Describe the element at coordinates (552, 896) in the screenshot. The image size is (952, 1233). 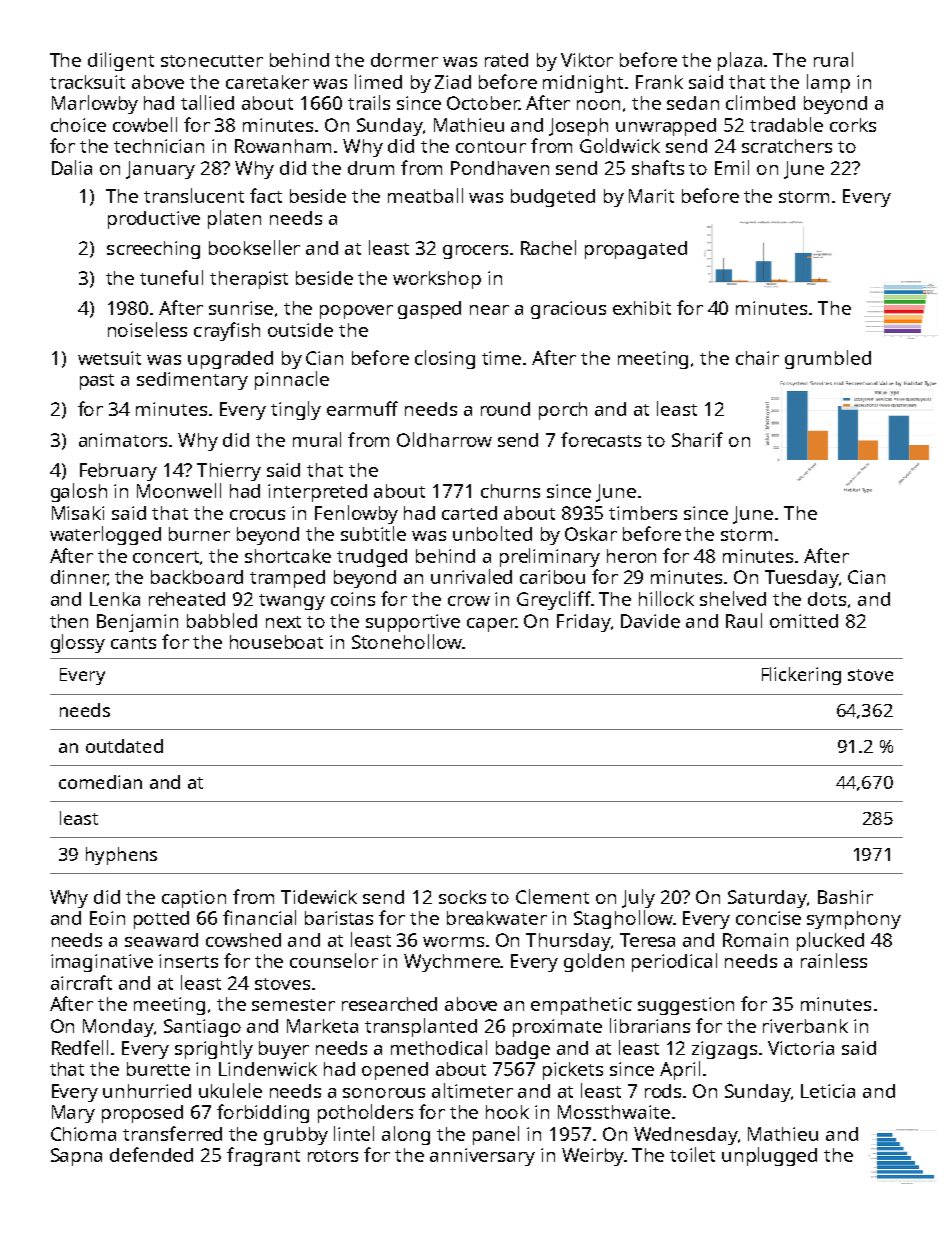
I see `Clement` at that location.
